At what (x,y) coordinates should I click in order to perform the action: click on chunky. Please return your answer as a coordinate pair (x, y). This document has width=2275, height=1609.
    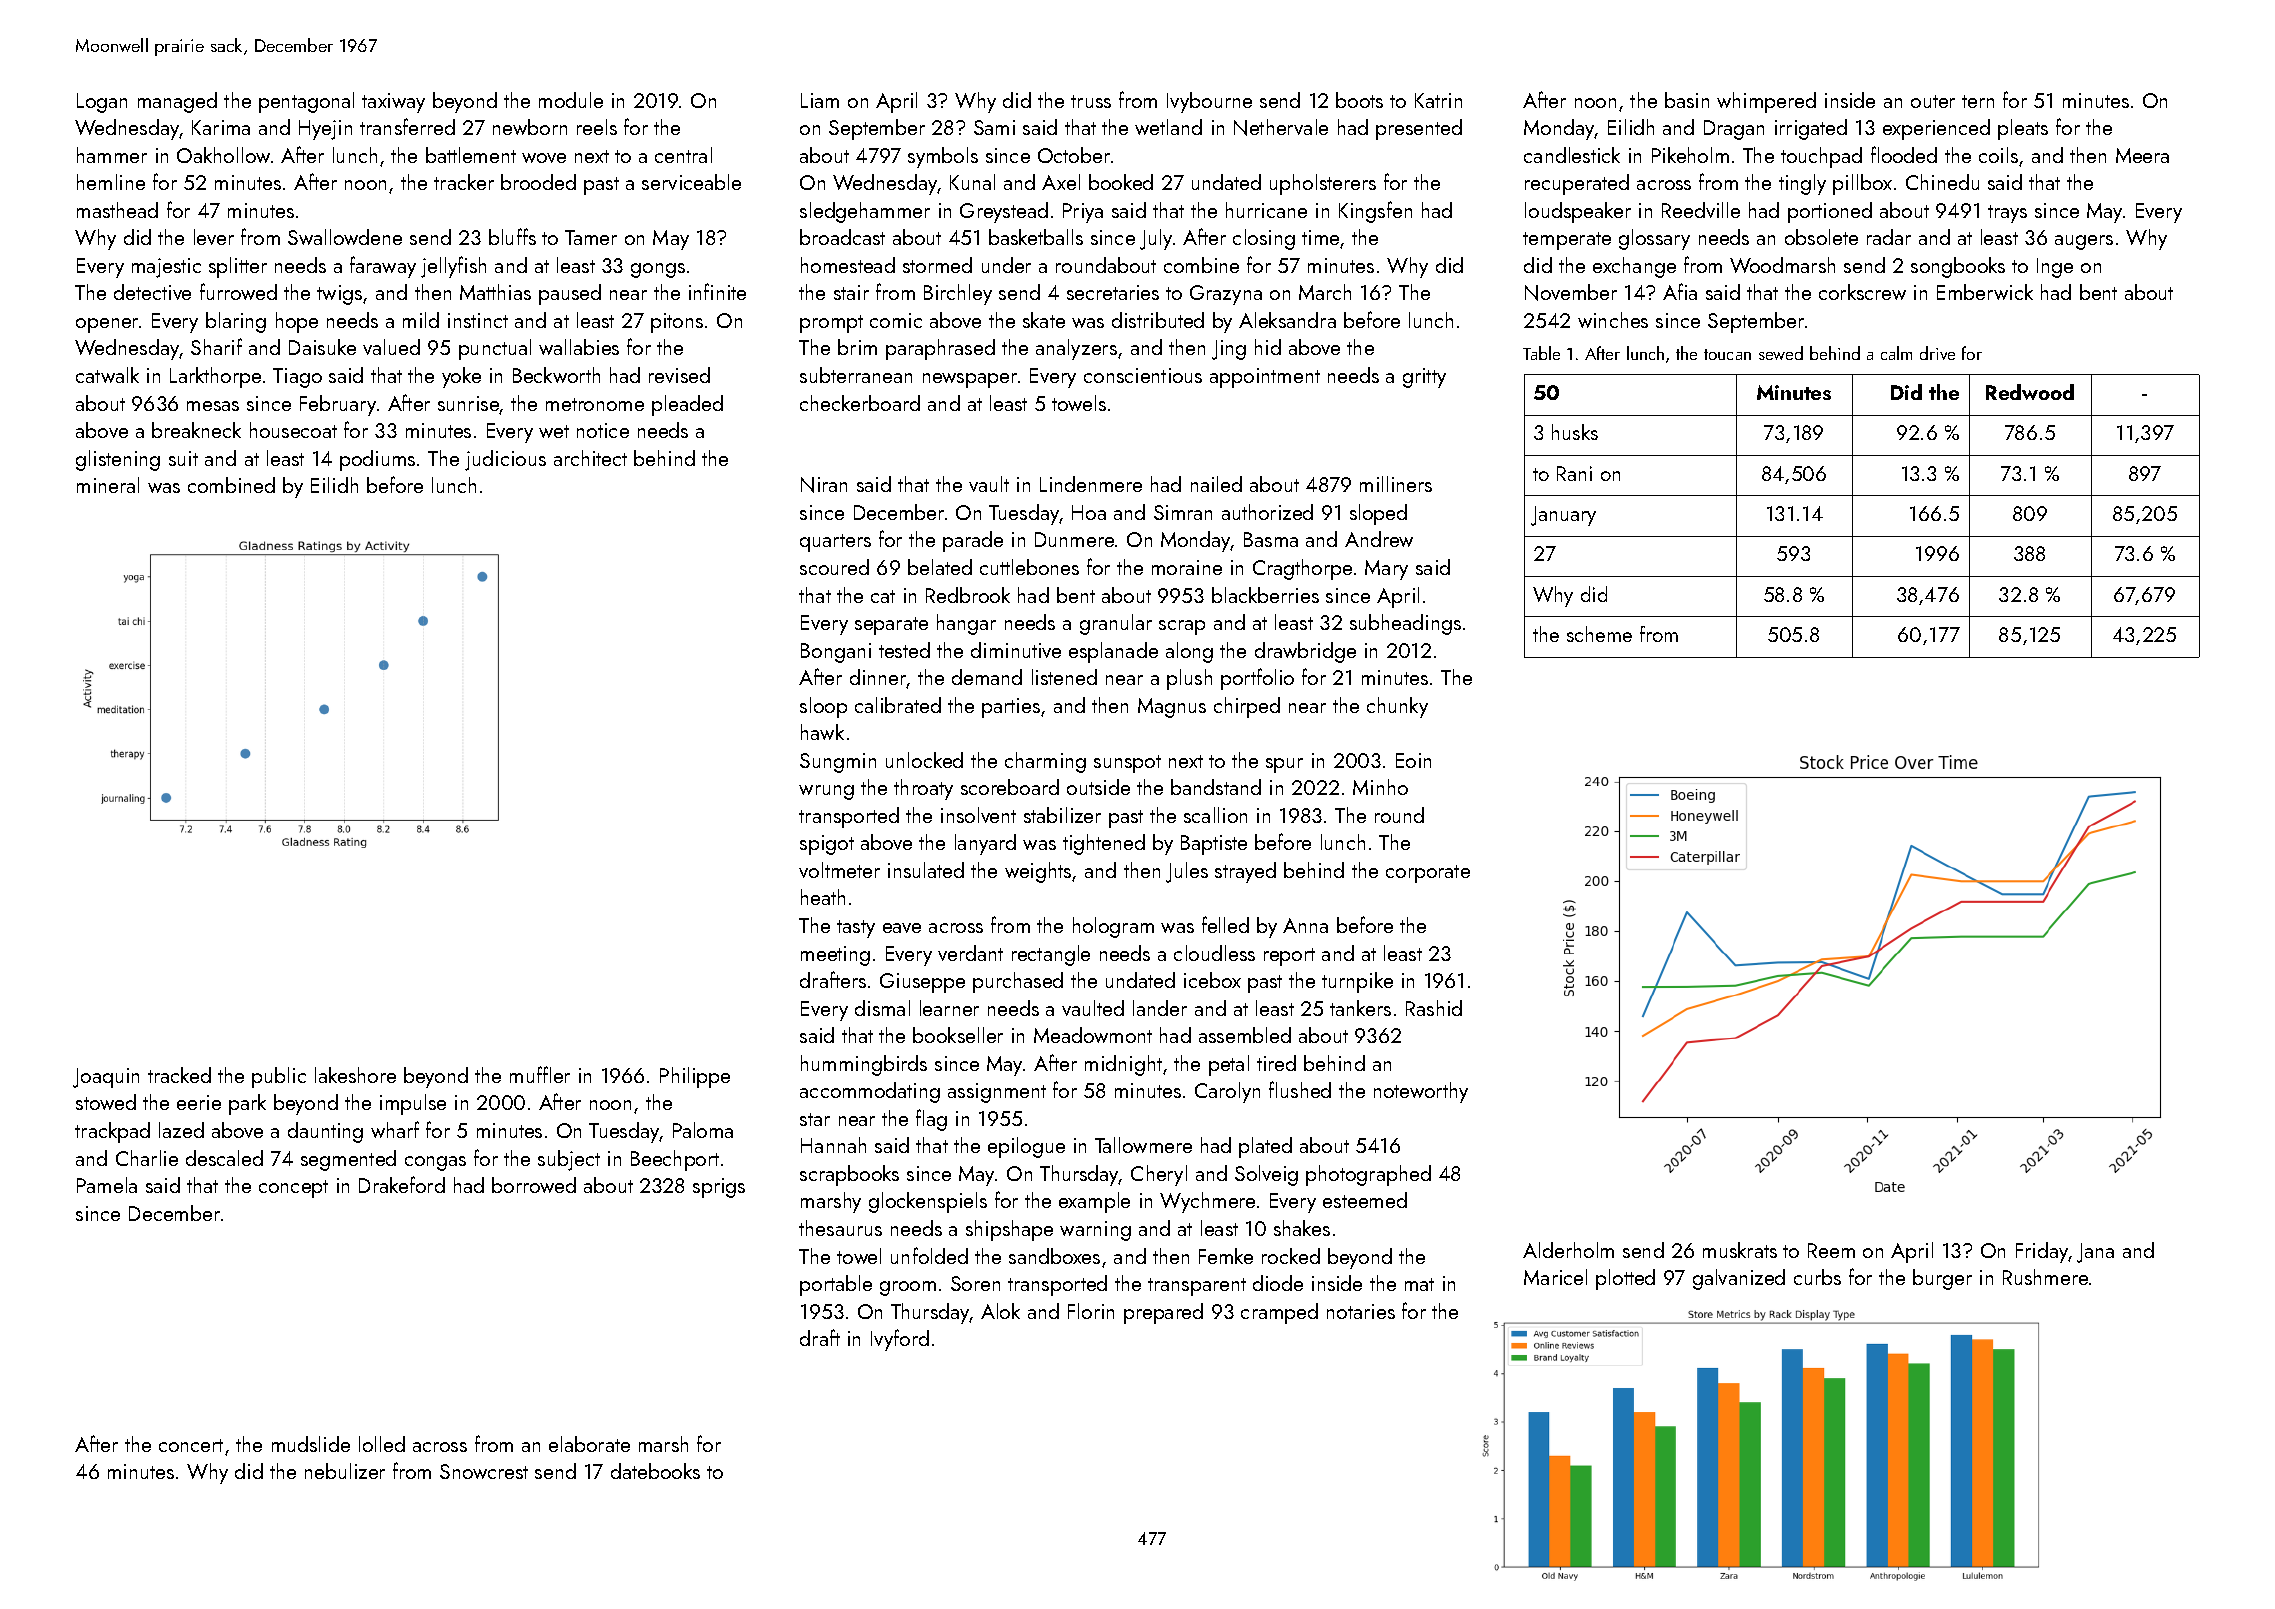
    Looking at the image, I should click on (1397, 707).
